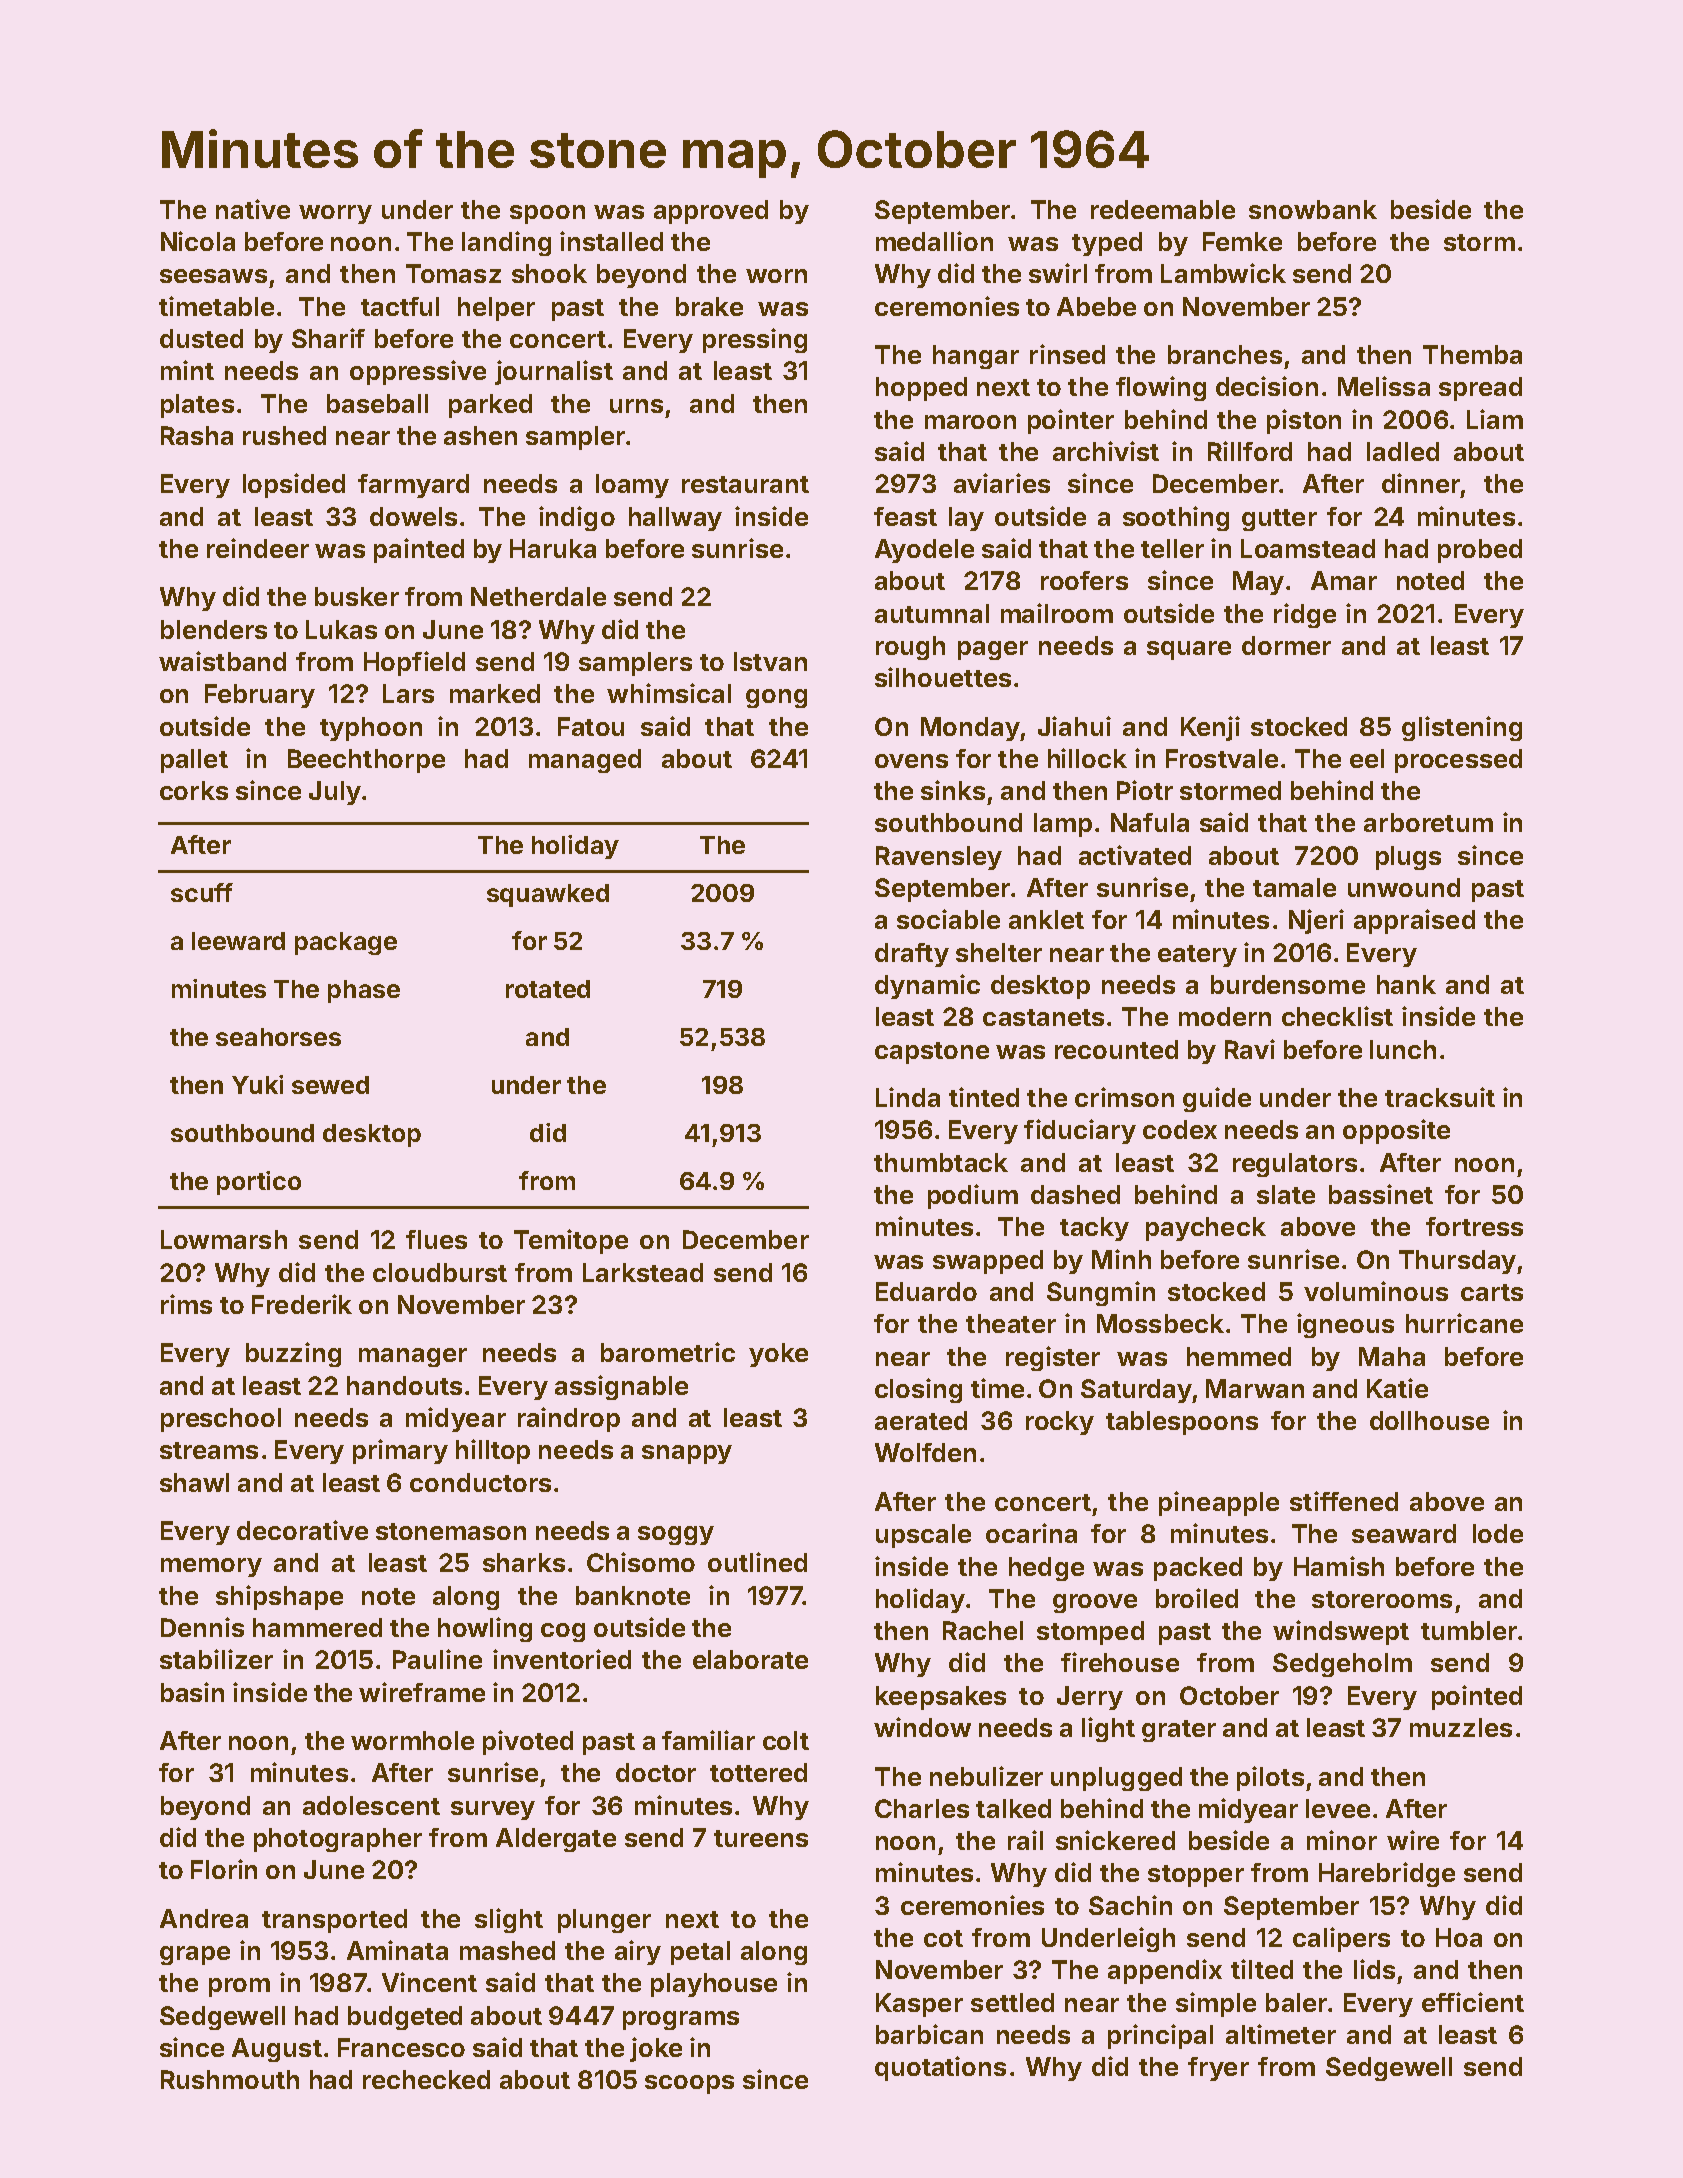 The image size is (1683, 2178). I want to click on rotated, so click(548, 989).
